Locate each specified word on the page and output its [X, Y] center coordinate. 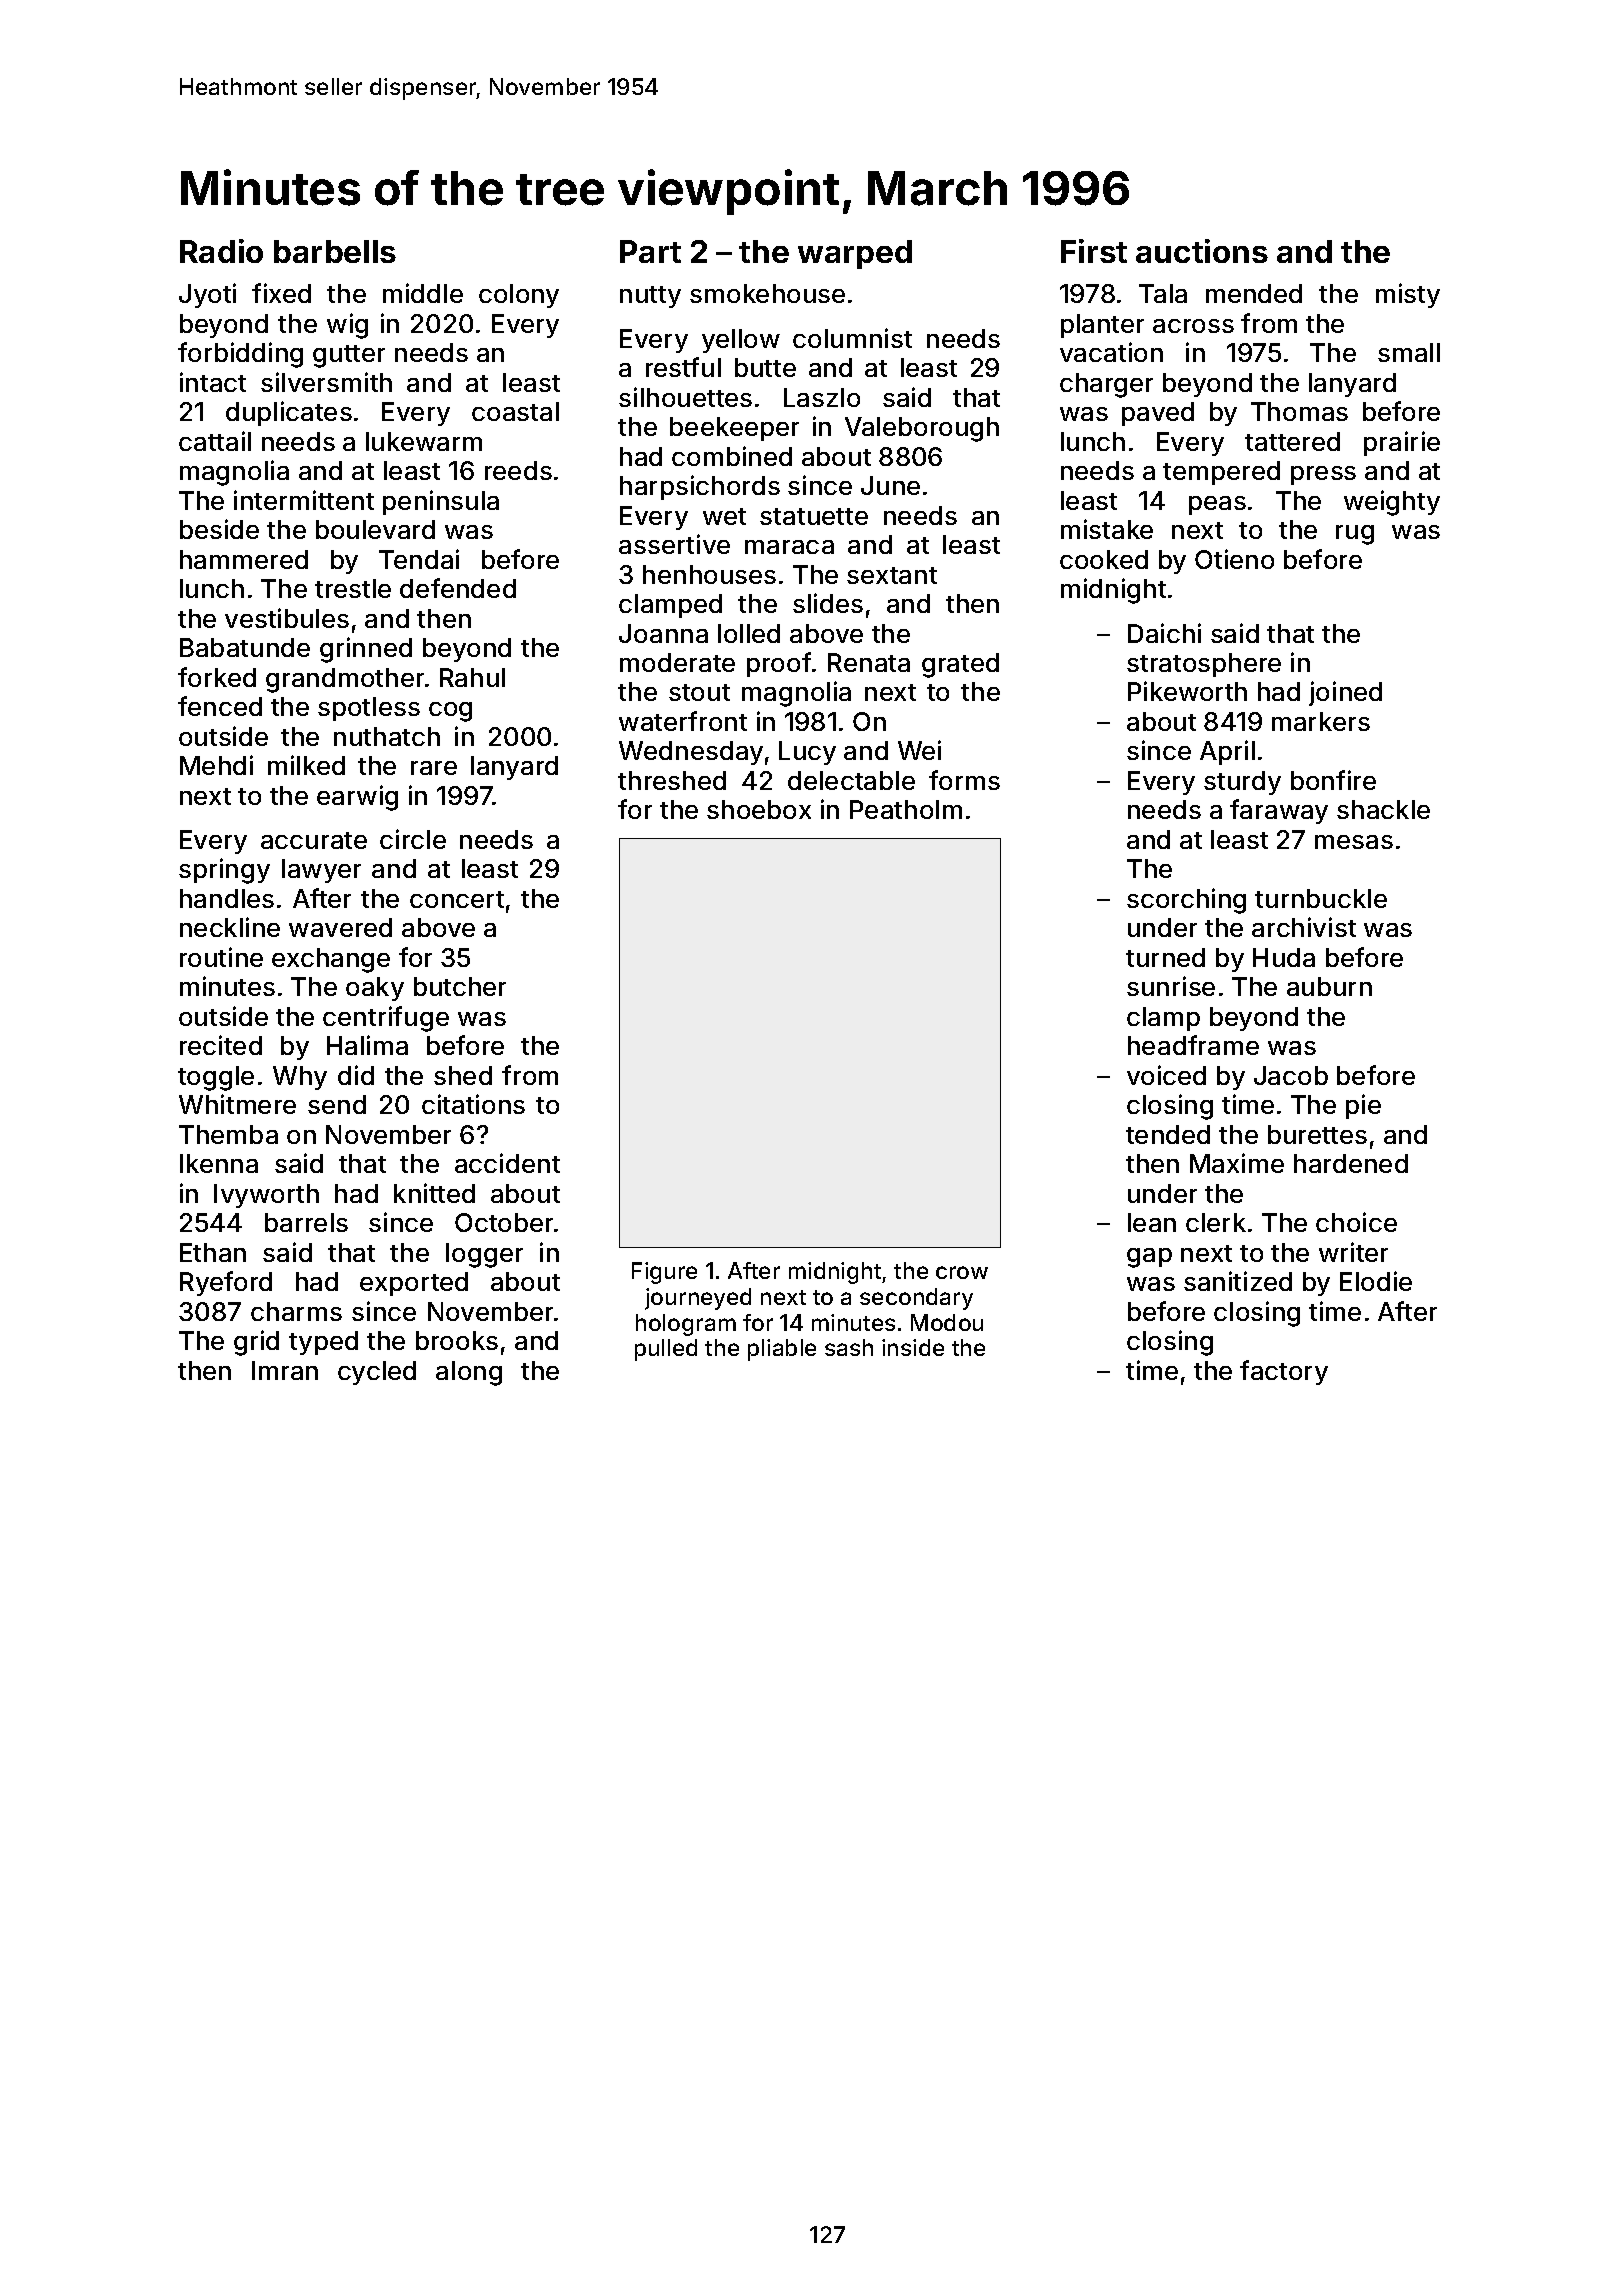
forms [964, 780]
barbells [335, 251]
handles [227, 898]
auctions [1202, 251]
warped [855, 254]
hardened [1351, 1163]
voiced [1166, 1075]
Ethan [213, 1252]
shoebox [759, 809]
